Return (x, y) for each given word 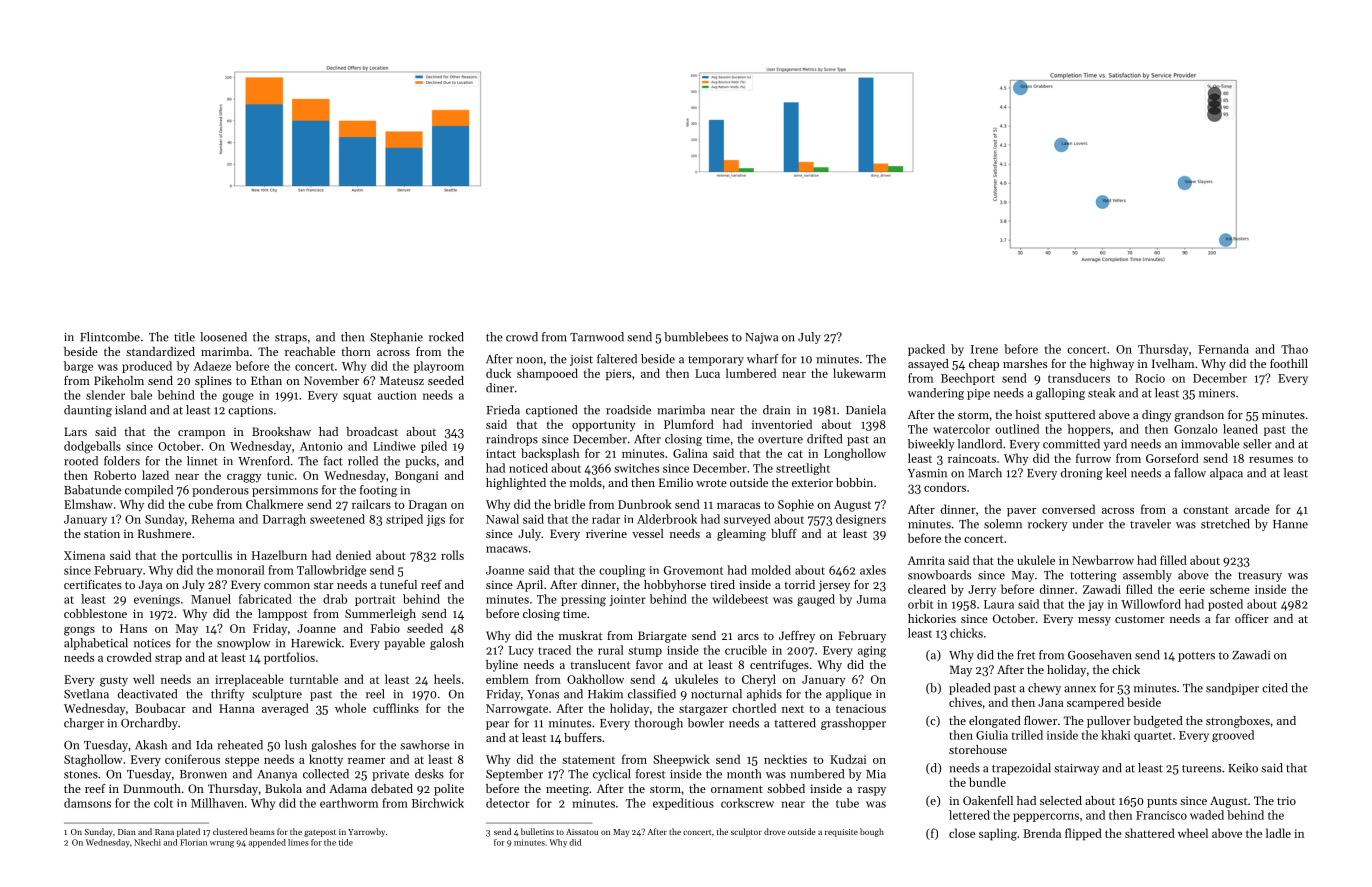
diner (500, 388)
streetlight (803, 469)
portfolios (289, 658)
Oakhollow (595, 679)
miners (1217, 393)
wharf (763, 359)
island (130, 410)
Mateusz (402, 380)
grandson (1199, 416)
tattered (795, 723)
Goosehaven (1100, 655)
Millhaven (217, 803)
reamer (366, 761)
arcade (1252, 509)
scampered (1095, 703)
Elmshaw (88, 504)
